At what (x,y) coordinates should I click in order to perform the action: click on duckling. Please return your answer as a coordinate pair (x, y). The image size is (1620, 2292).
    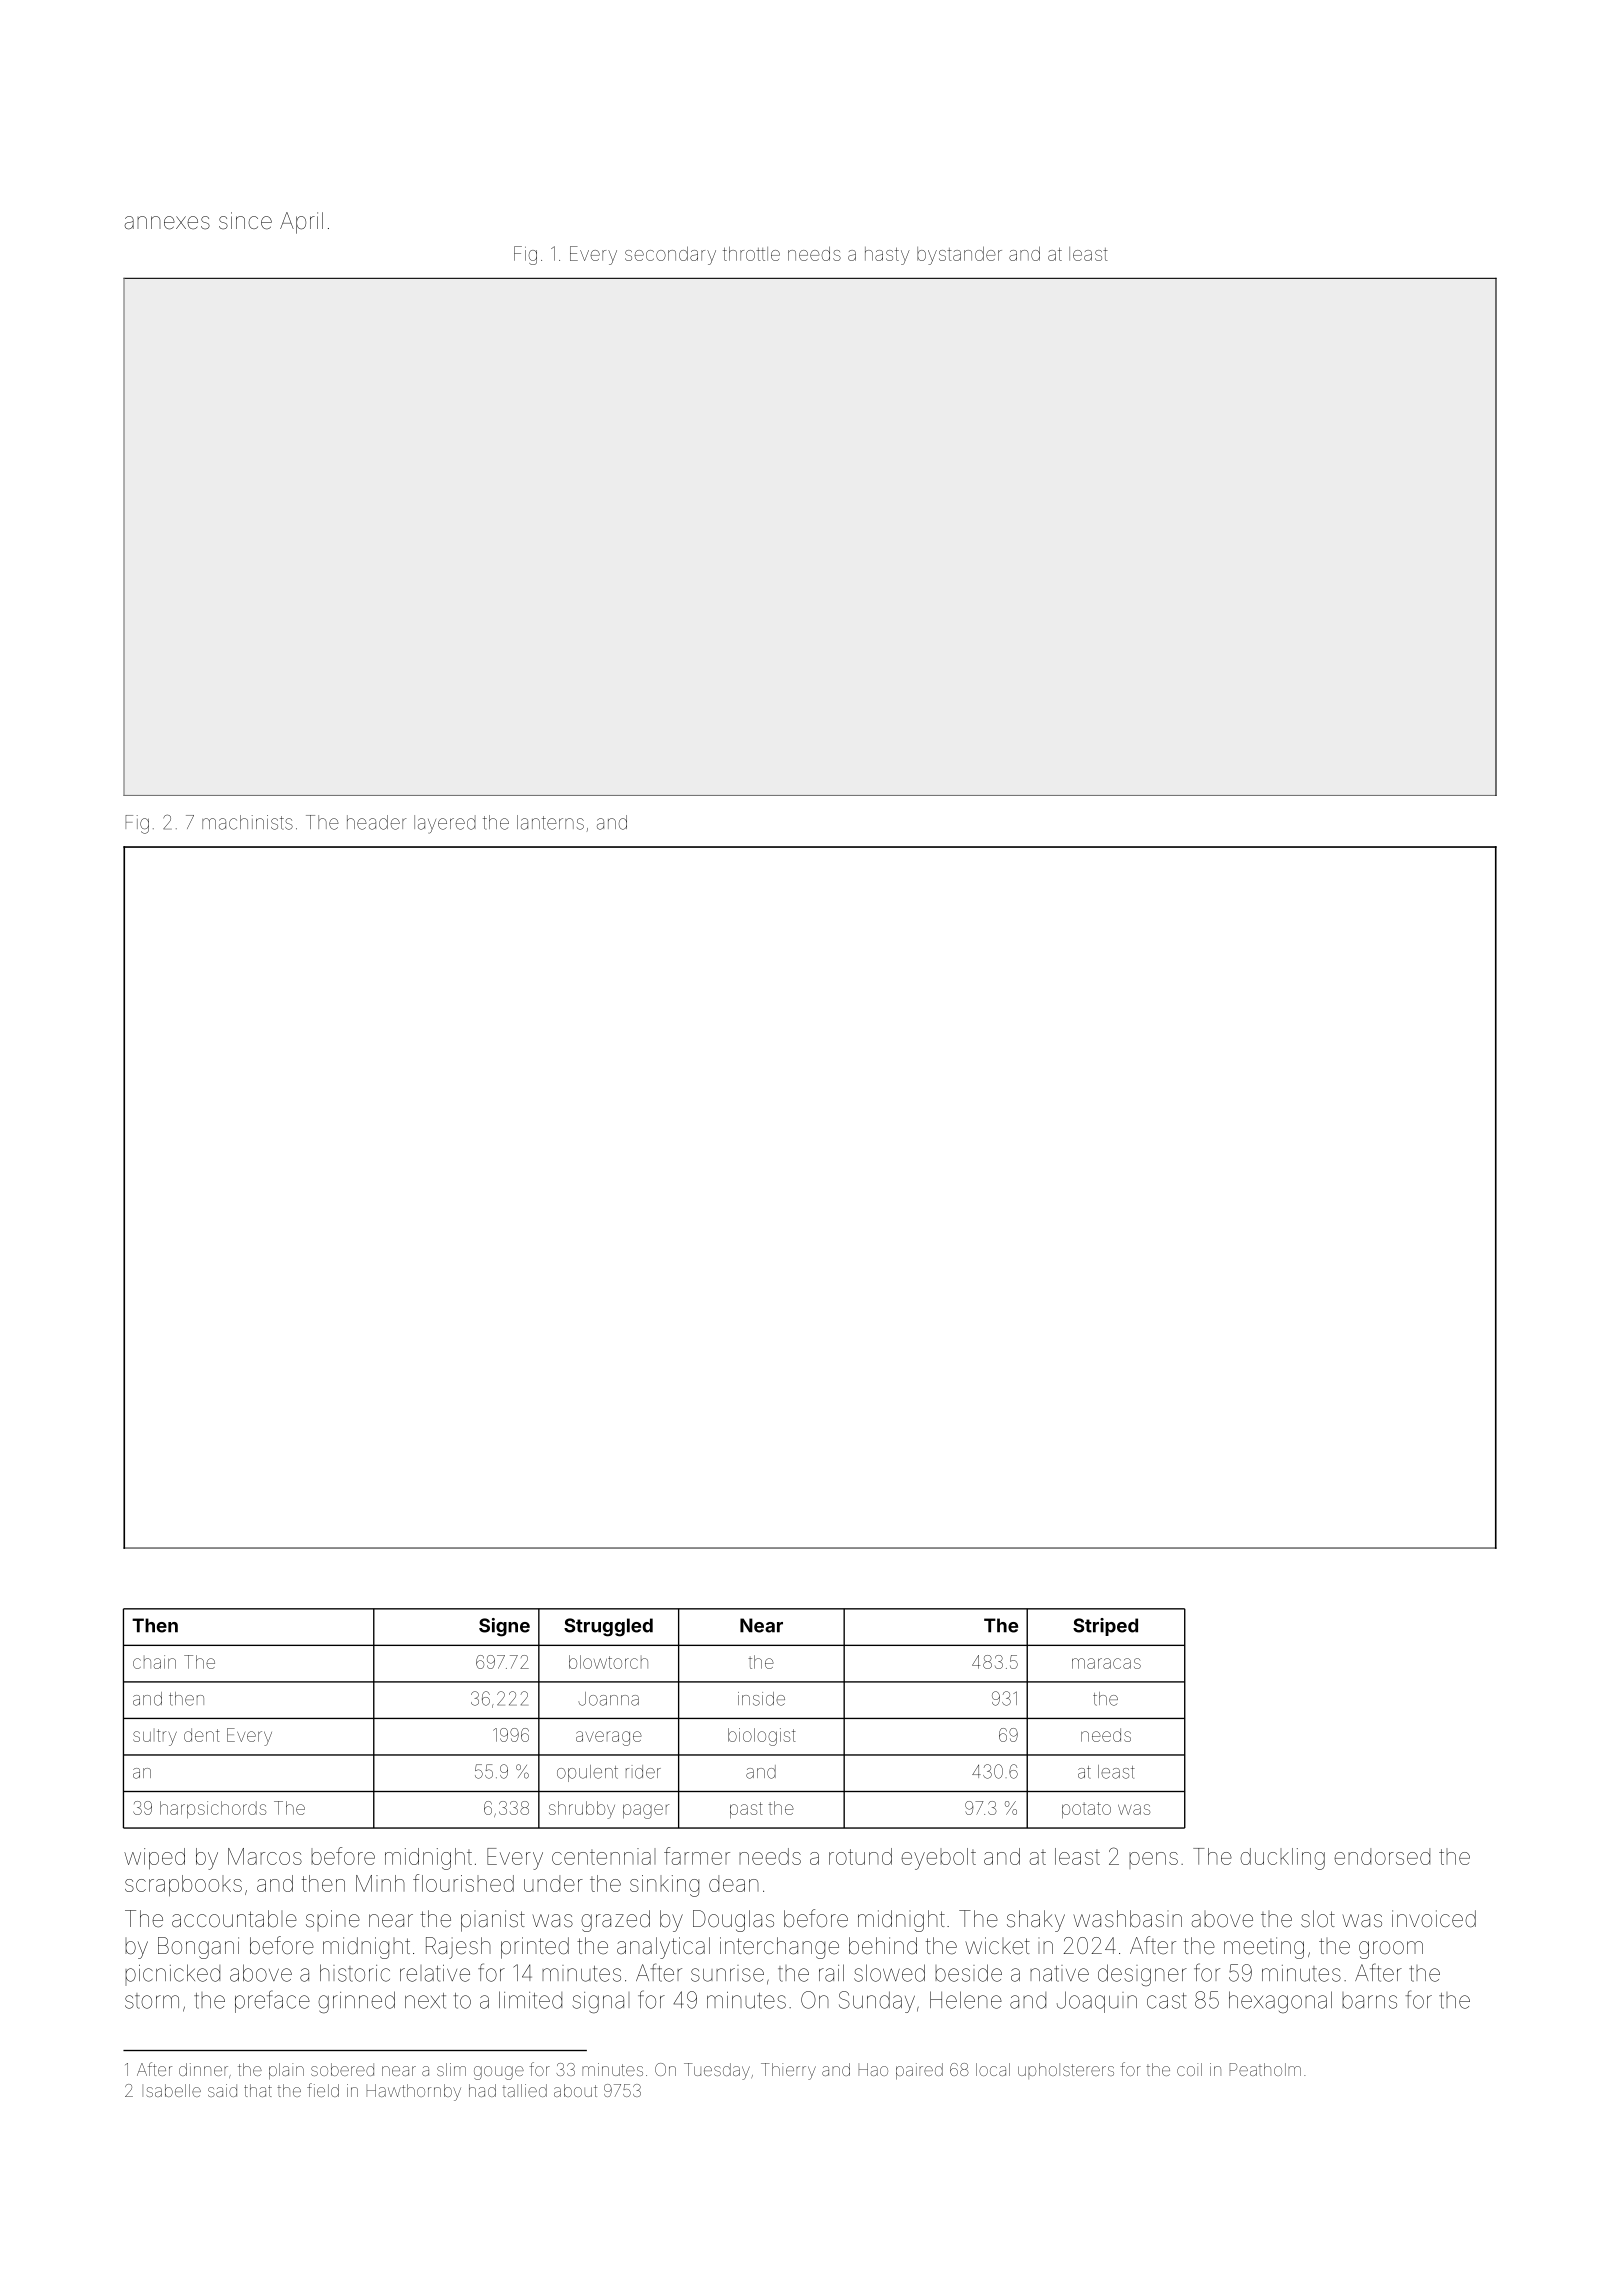
    Looking at the image, I should click on (1282, 1859).
